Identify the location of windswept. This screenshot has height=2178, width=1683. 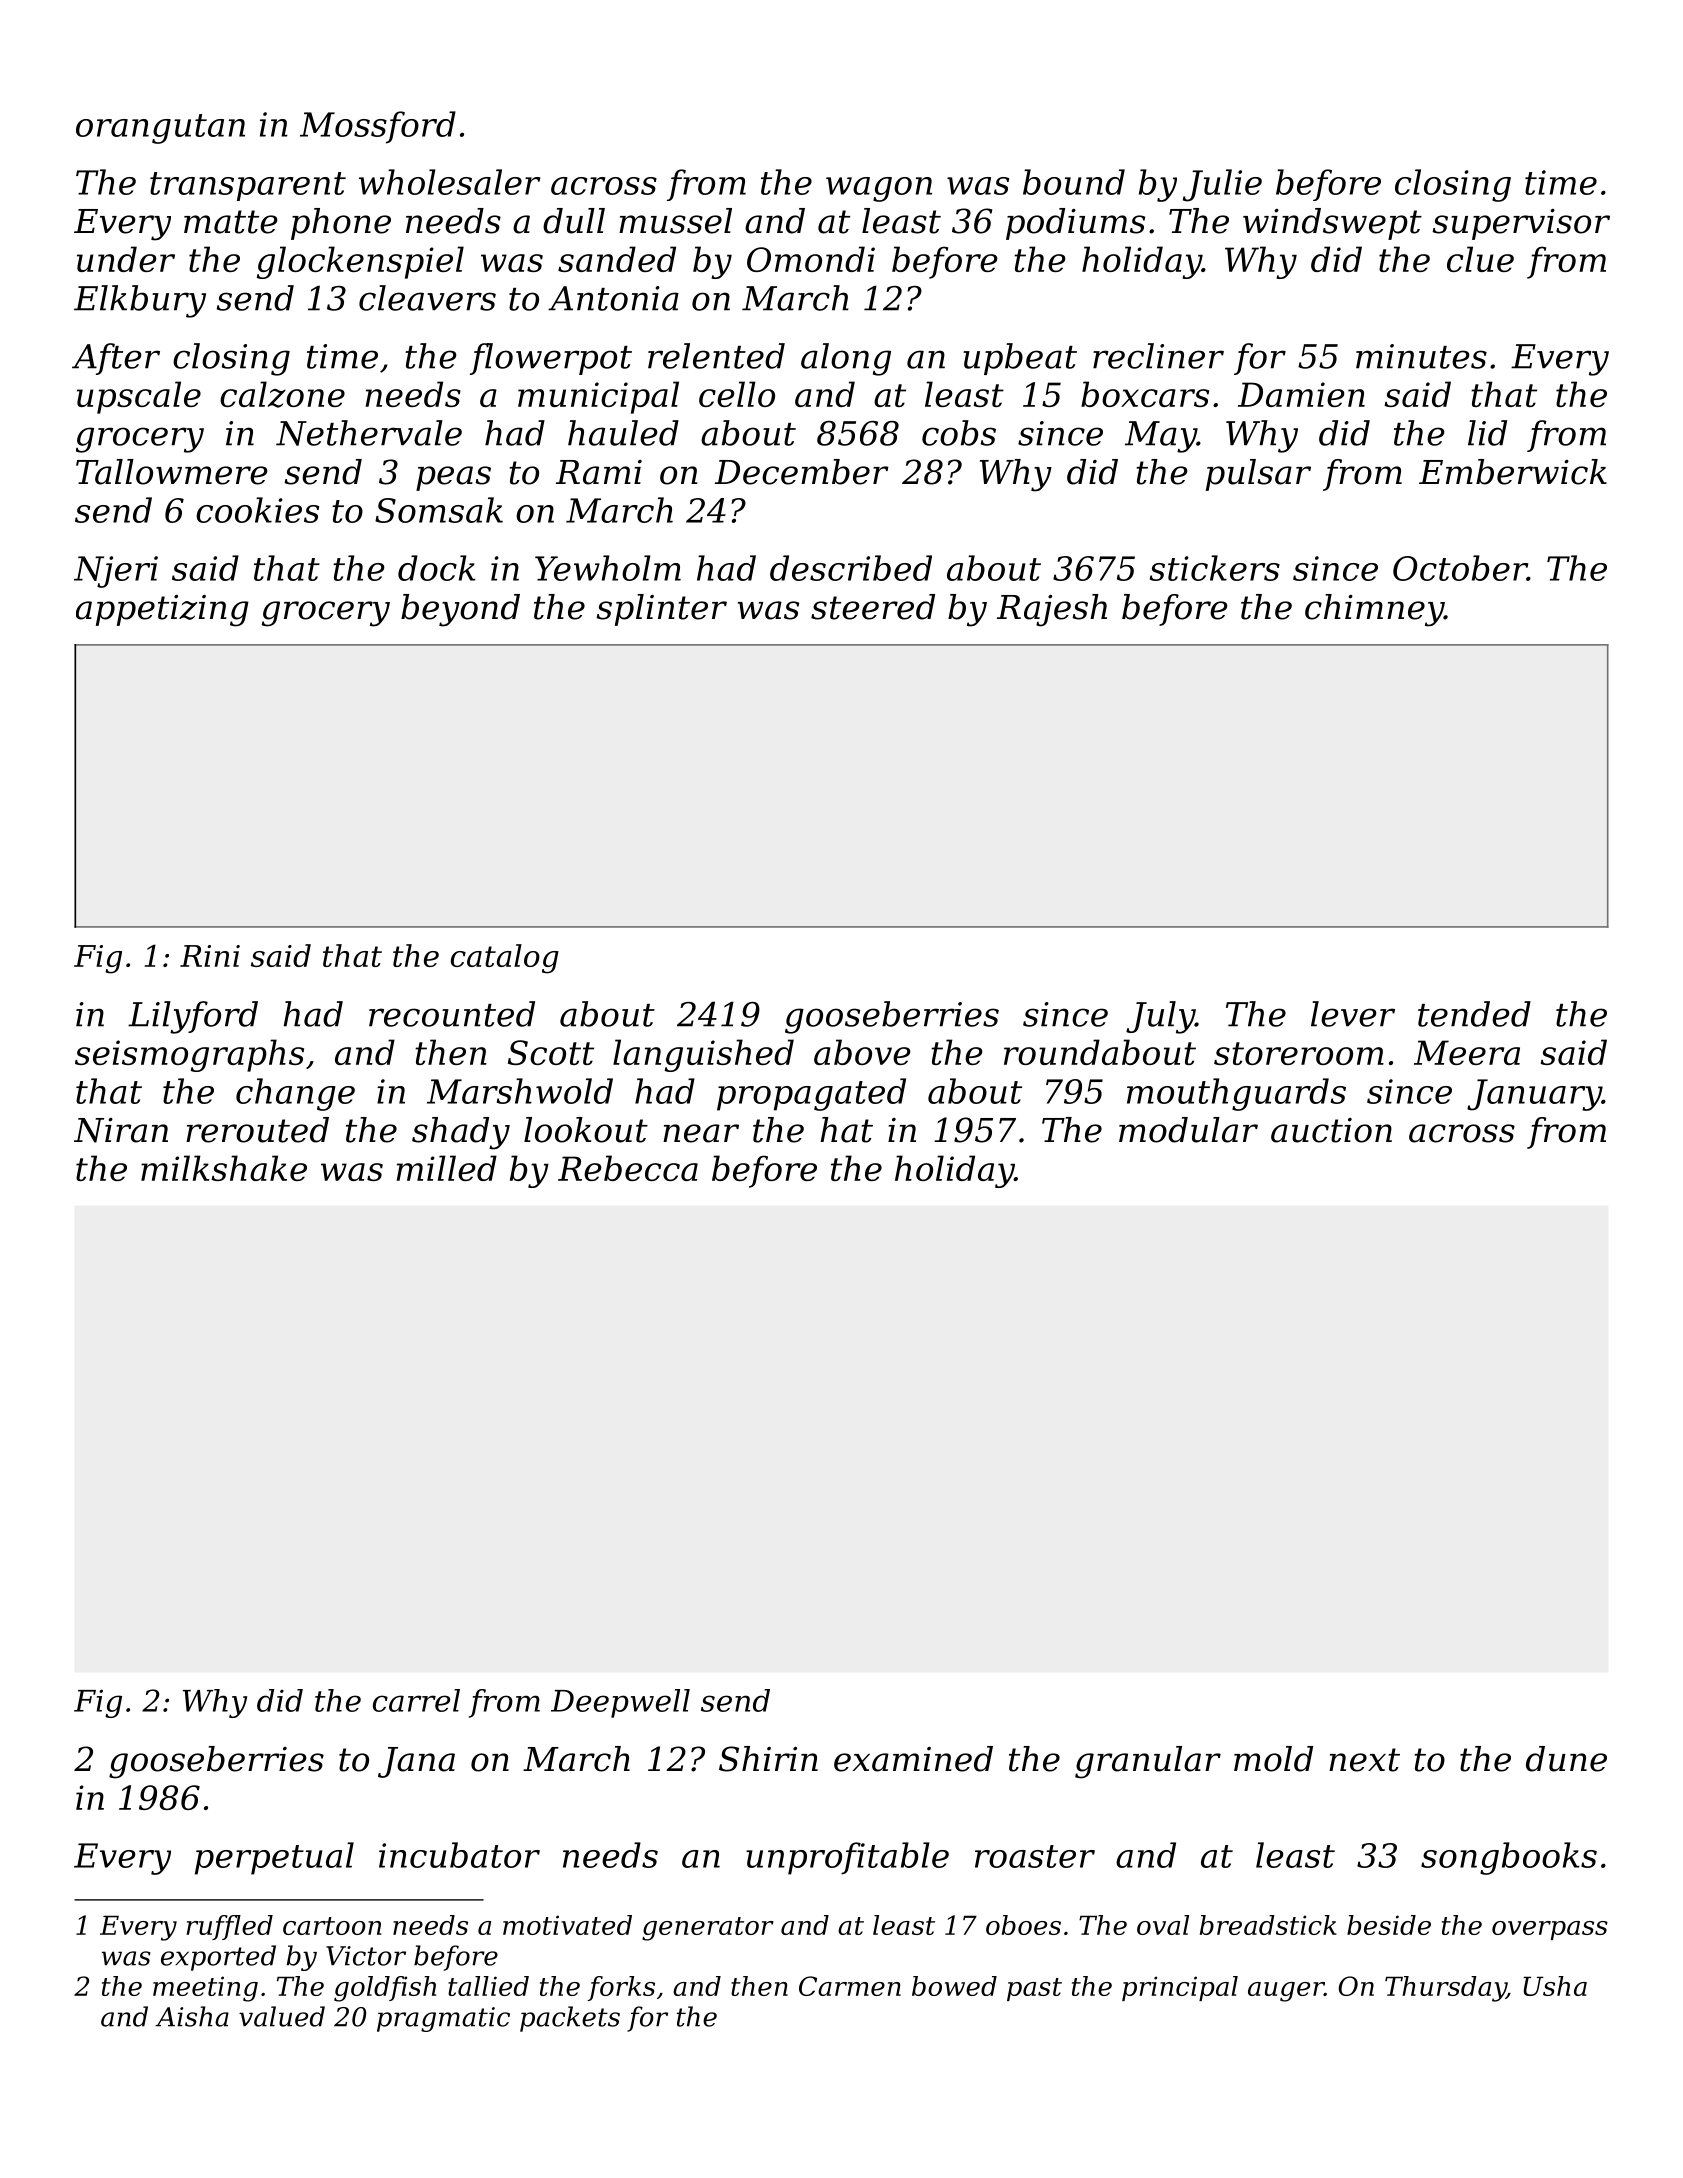
(1332, 224).
